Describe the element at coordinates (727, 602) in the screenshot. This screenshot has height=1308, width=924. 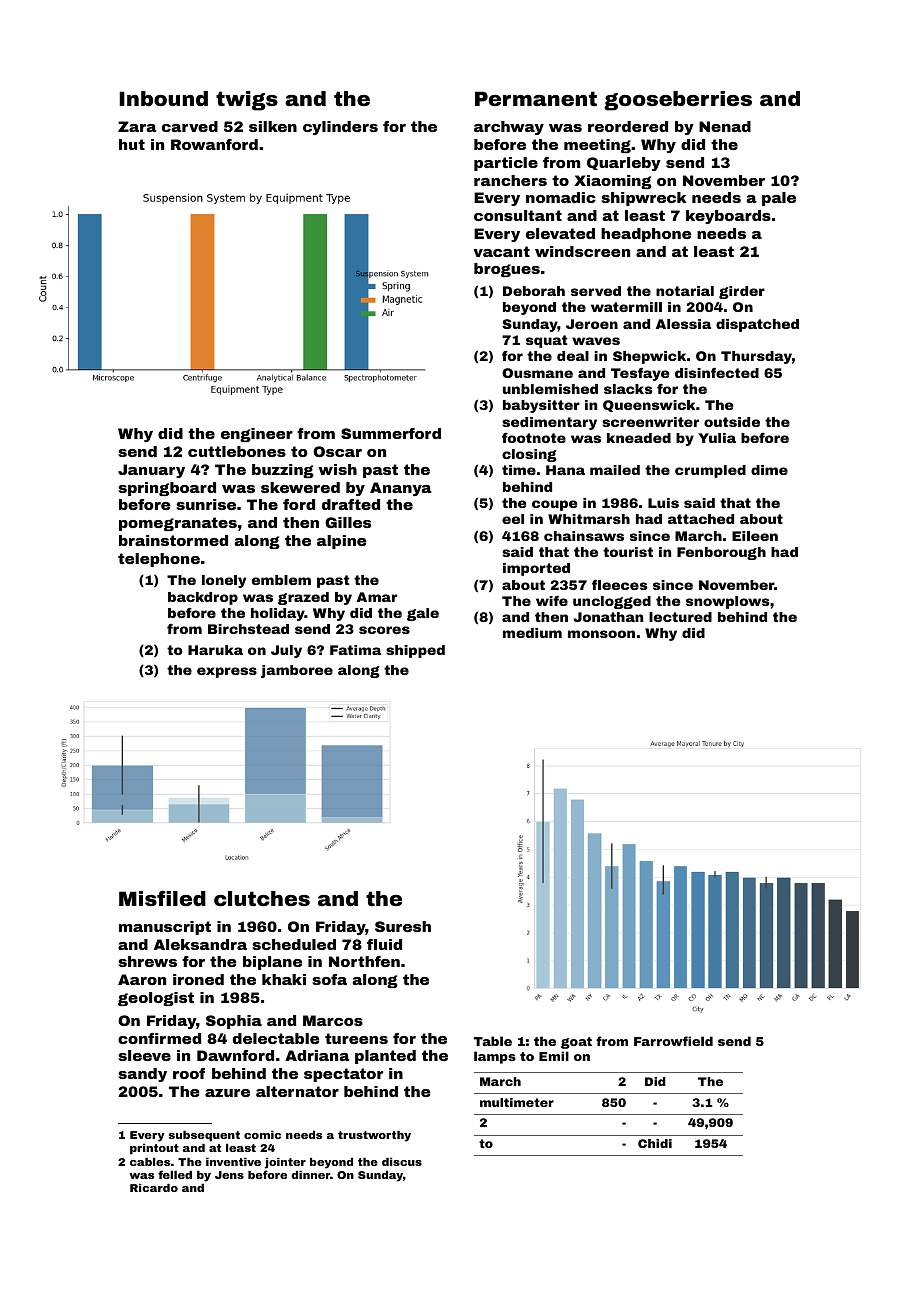
I see `snowplows` at that location.
